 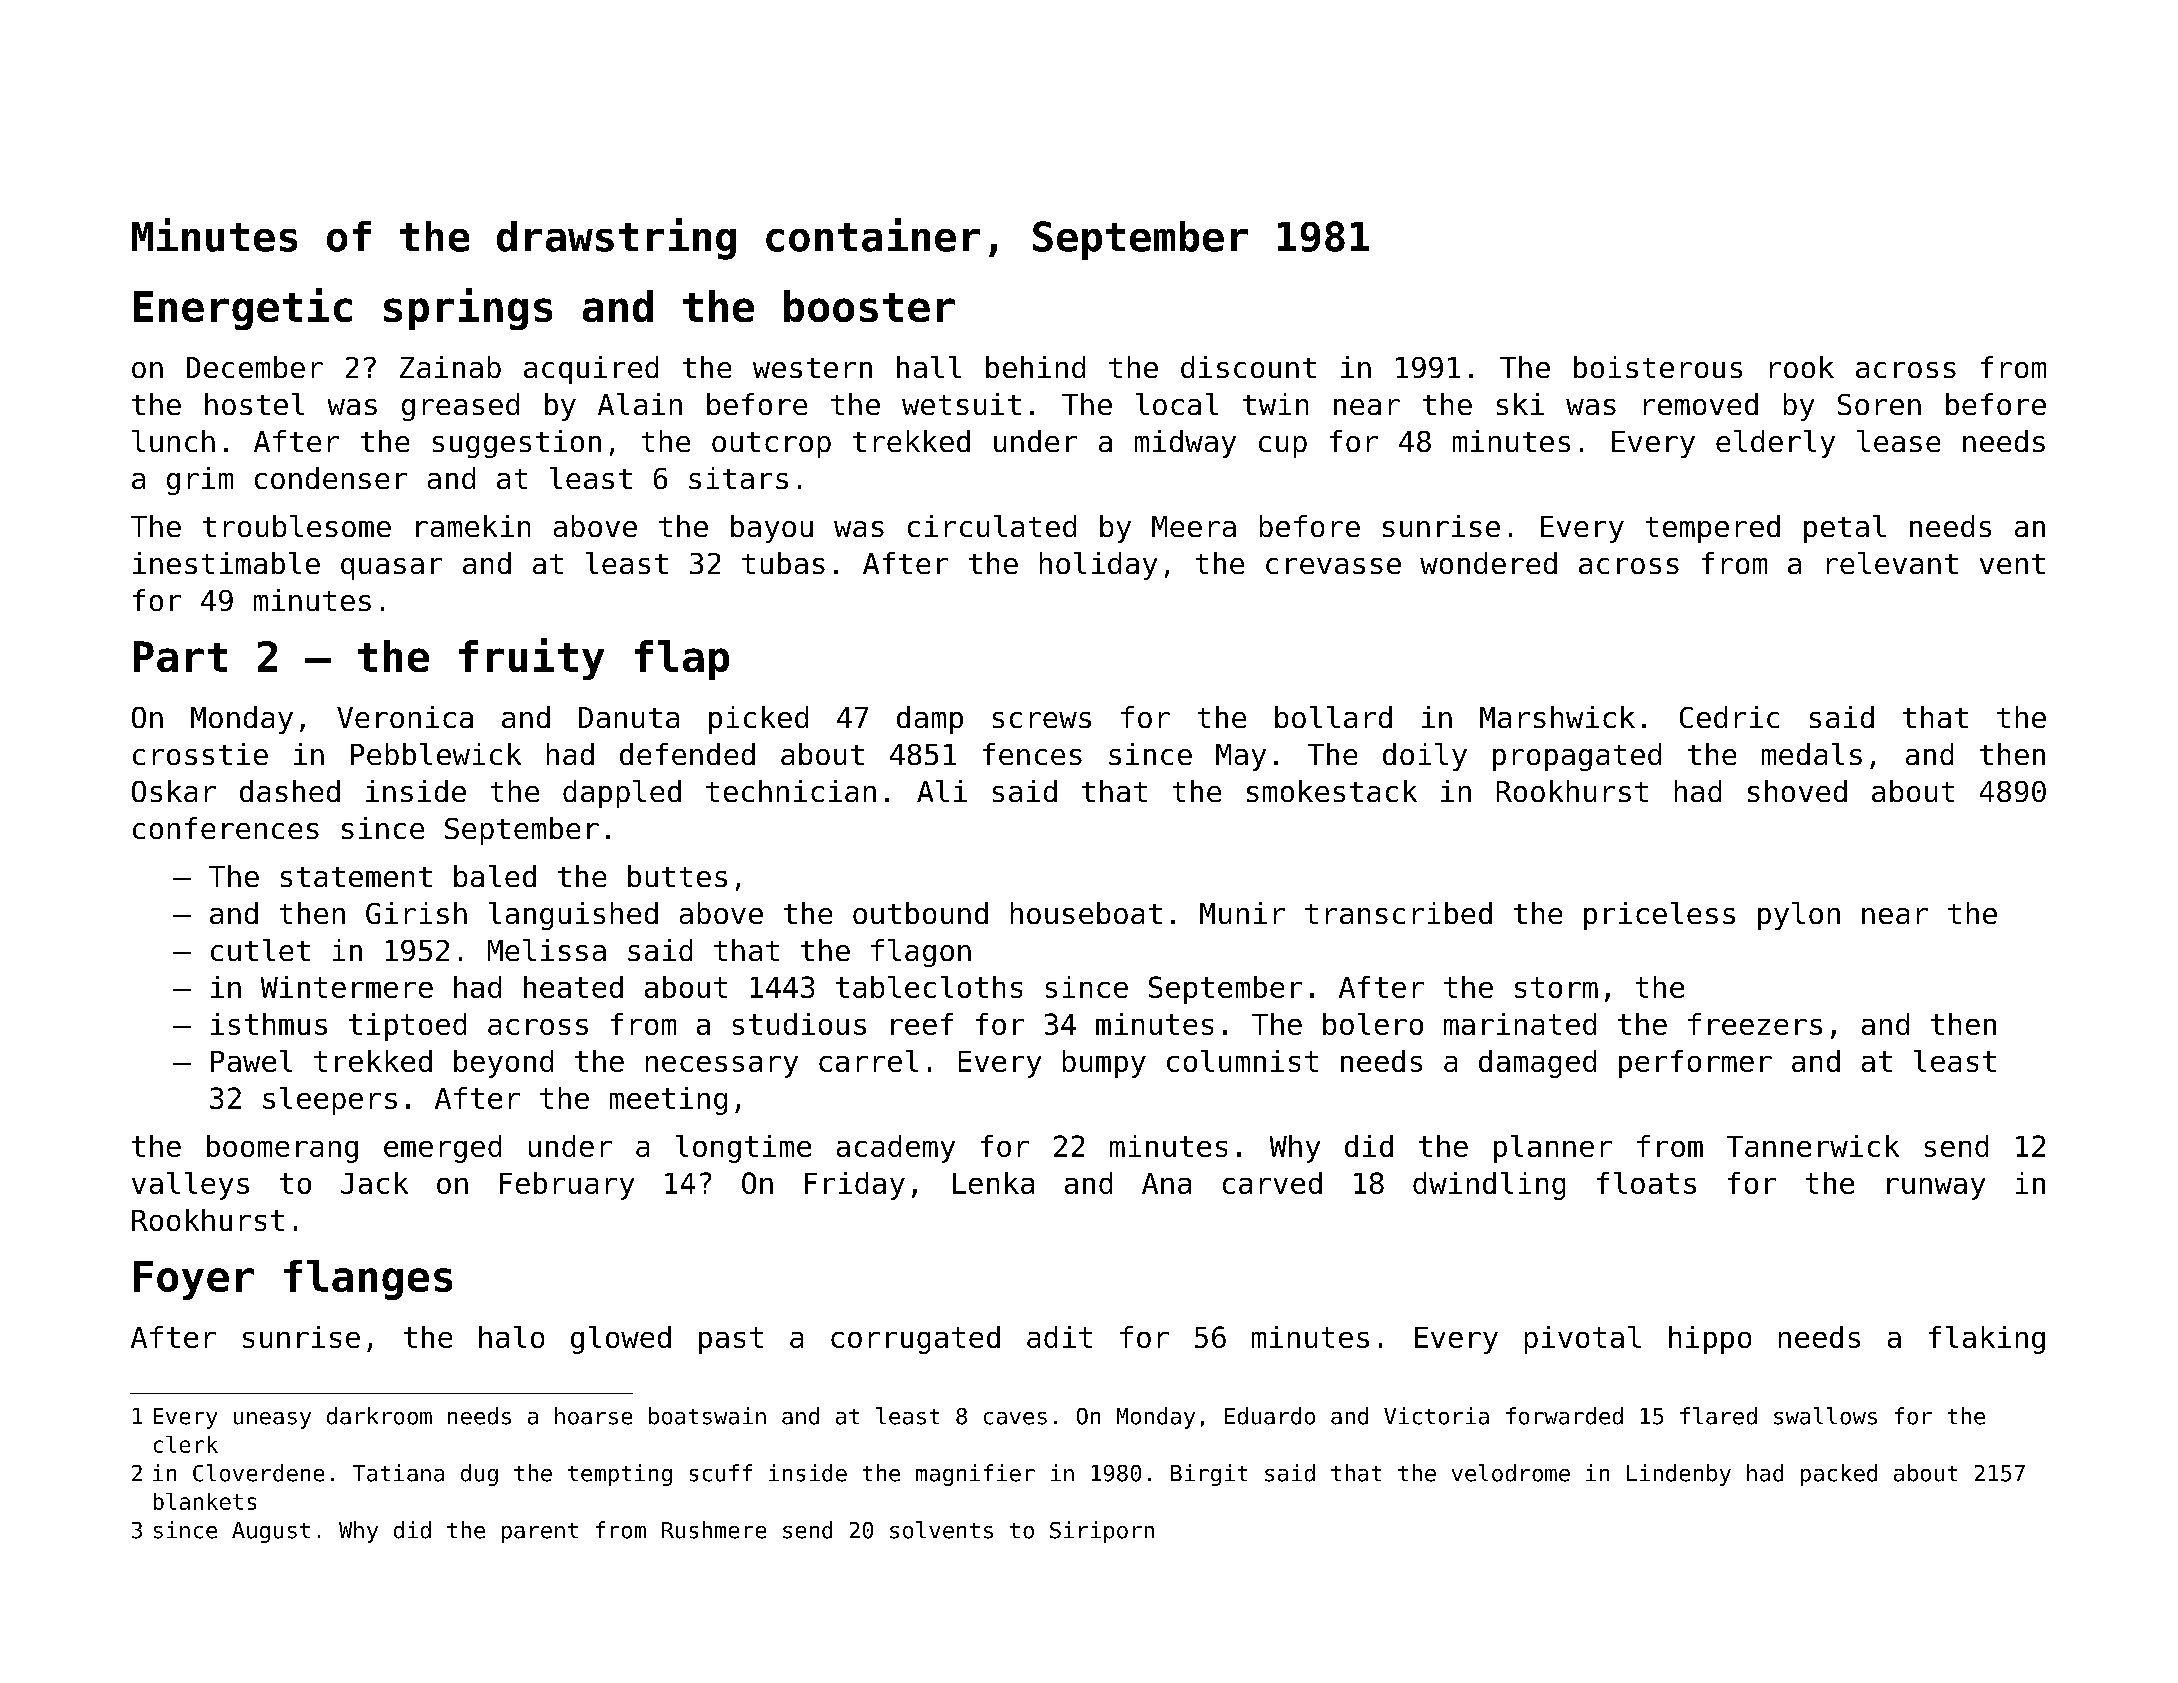 I want to click on tempered, so click(x=1713, y=529).
